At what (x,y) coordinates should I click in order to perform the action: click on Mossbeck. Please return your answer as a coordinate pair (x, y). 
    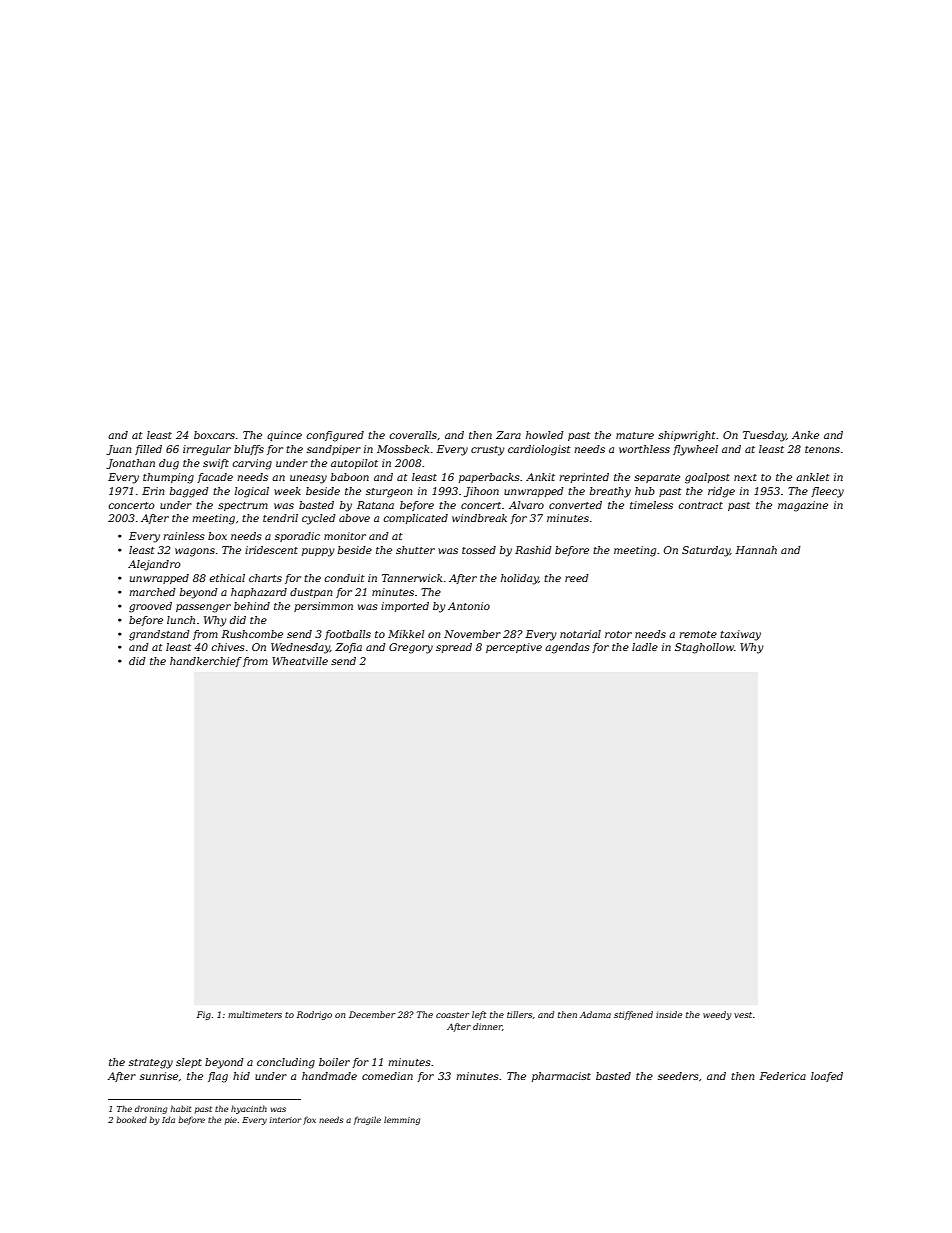
    Looking at the image, I should click on (403, 449).
